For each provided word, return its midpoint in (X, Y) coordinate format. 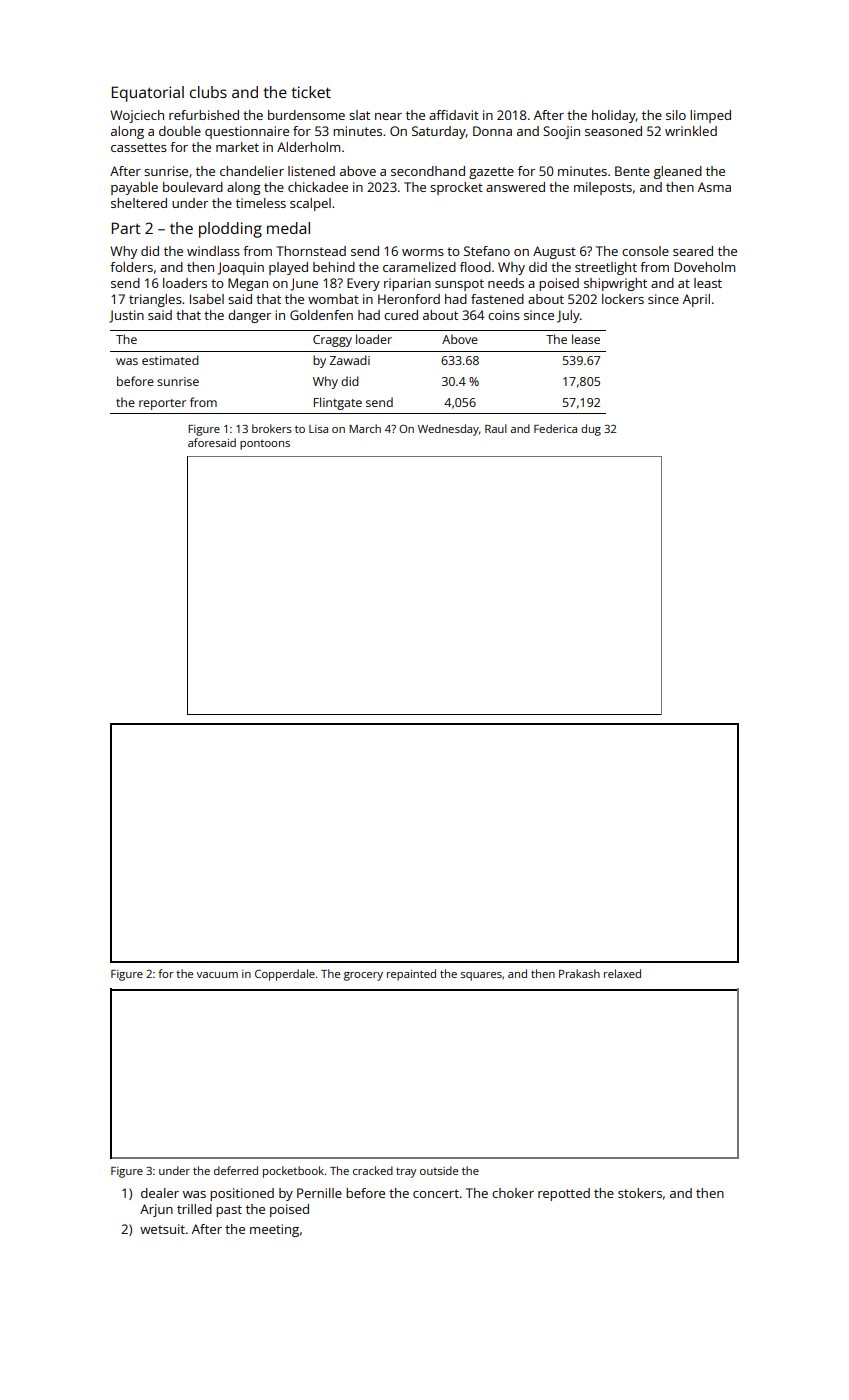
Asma (714, 187)
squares (481, 976)
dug (591, 430)
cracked (373, 1170)
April (696, 300)
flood (475, 267)
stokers (640, 1193)
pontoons (265, 445)
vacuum (217, 975)
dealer (160, 1193)
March (365, 428)
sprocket (456, 188)
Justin (126, 316)
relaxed (622, 973)
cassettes (139, 147)
